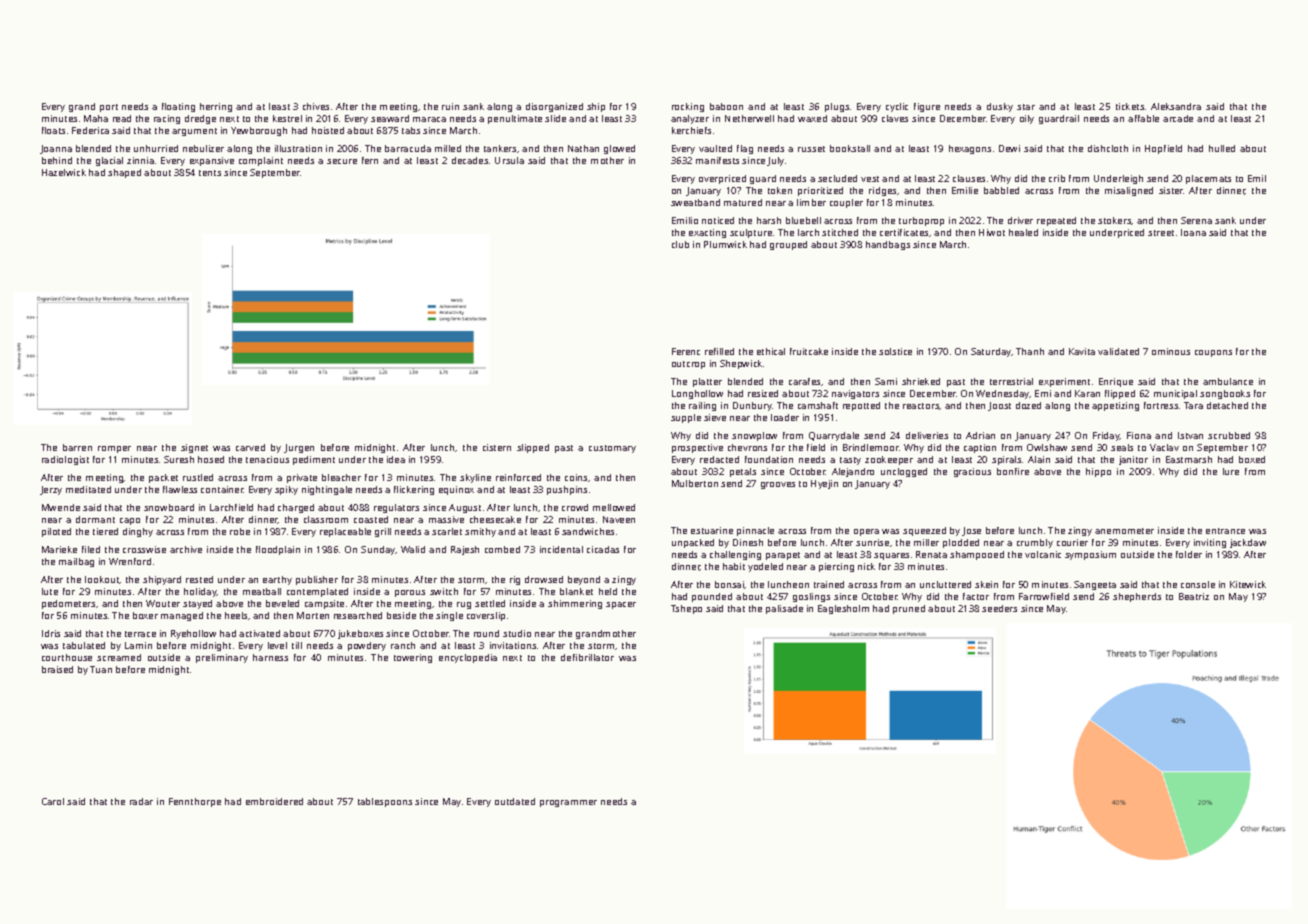 Image resolution: width=1308 pixels, height=924 pixels. I want to click on Jurgen, so click(299, 448).
